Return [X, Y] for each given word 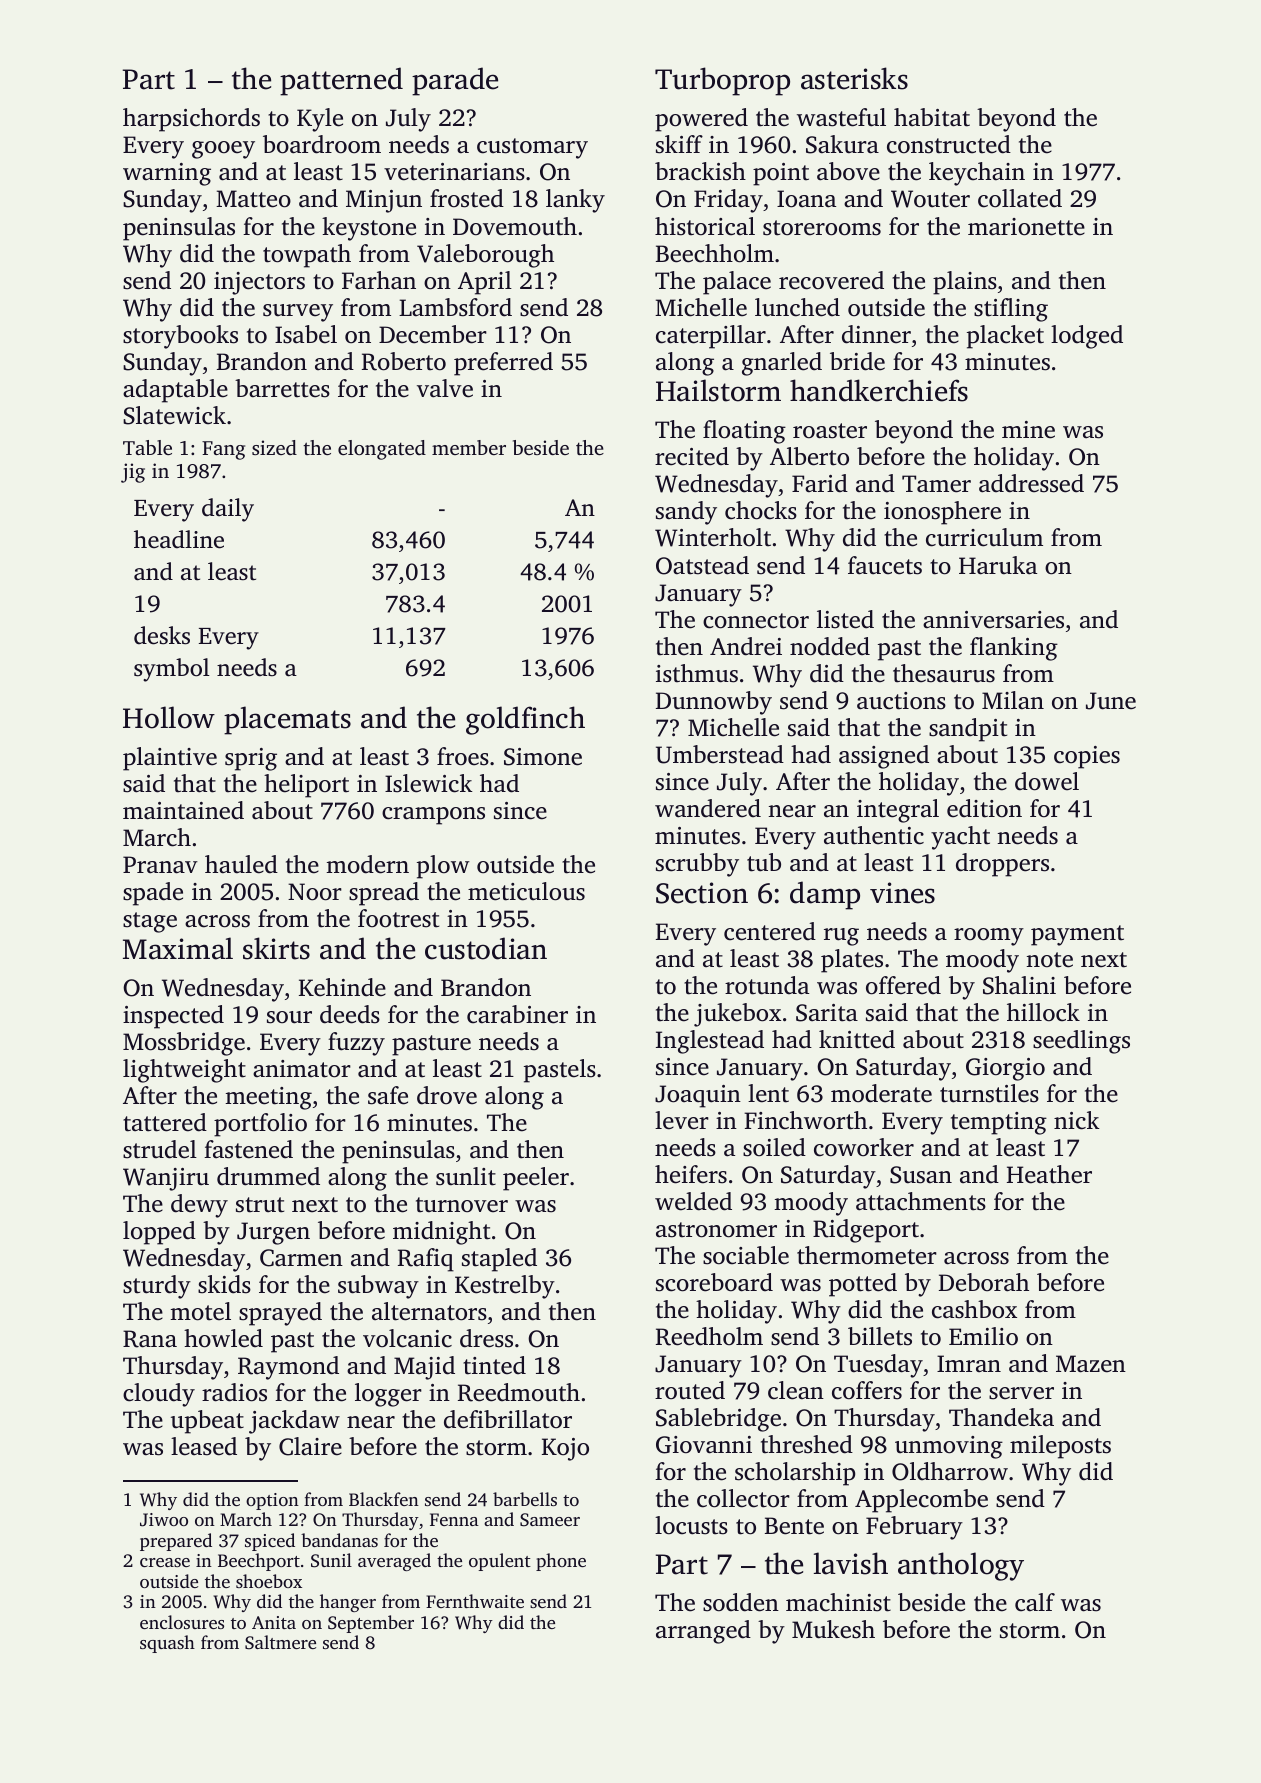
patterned [341, 81]
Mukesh [833, 1629]
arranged [703, 1632]
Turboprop [722, 81]
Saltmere [280, 1642]
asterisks [854, 78]
